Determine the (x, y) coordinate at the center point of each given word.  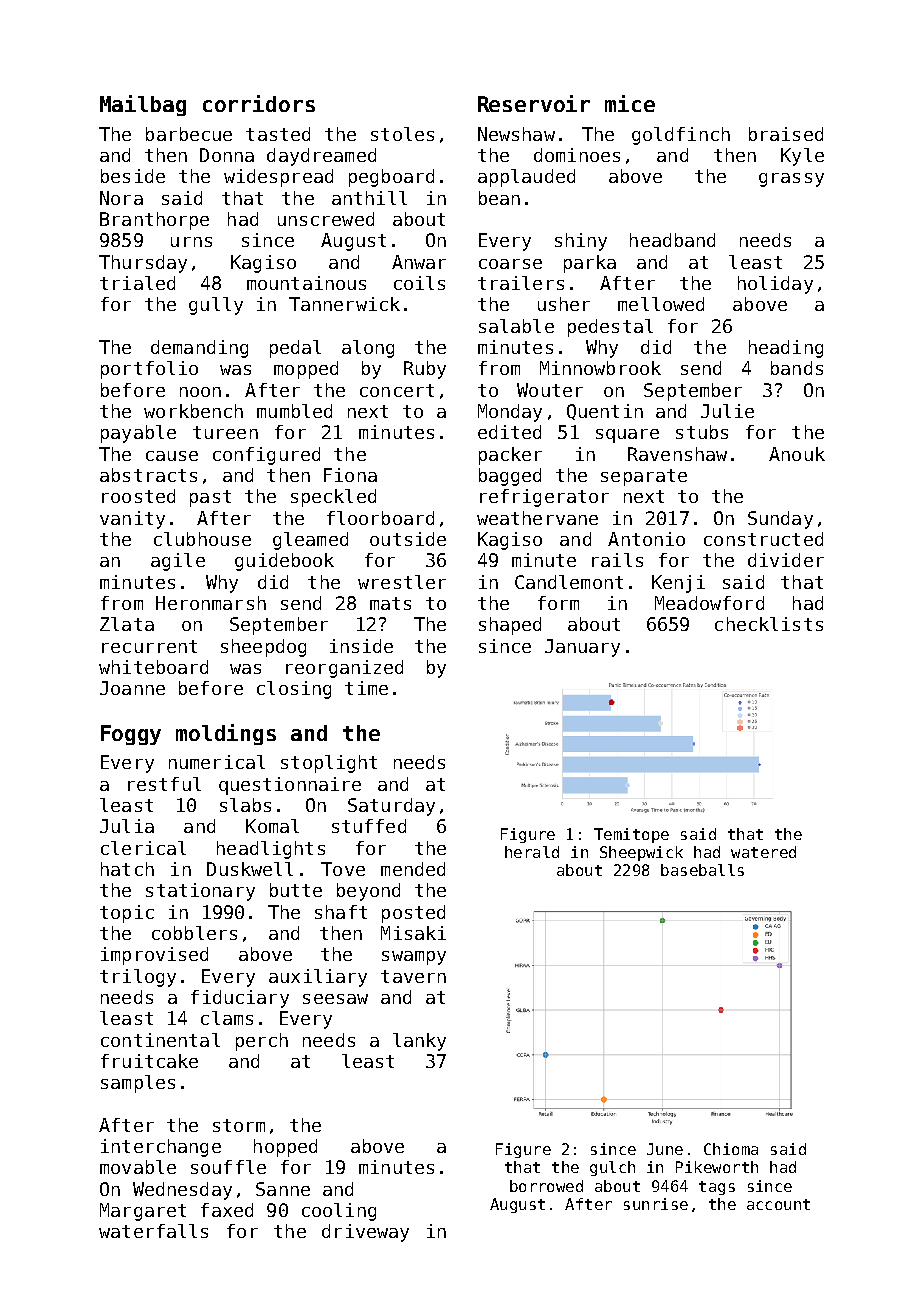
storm (239, 1125)
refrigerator (544, 498)
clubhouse (202, 539)
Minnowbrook (600, 368)
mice (630, 103)
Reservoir (534, 103)
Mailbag (143, 105)
